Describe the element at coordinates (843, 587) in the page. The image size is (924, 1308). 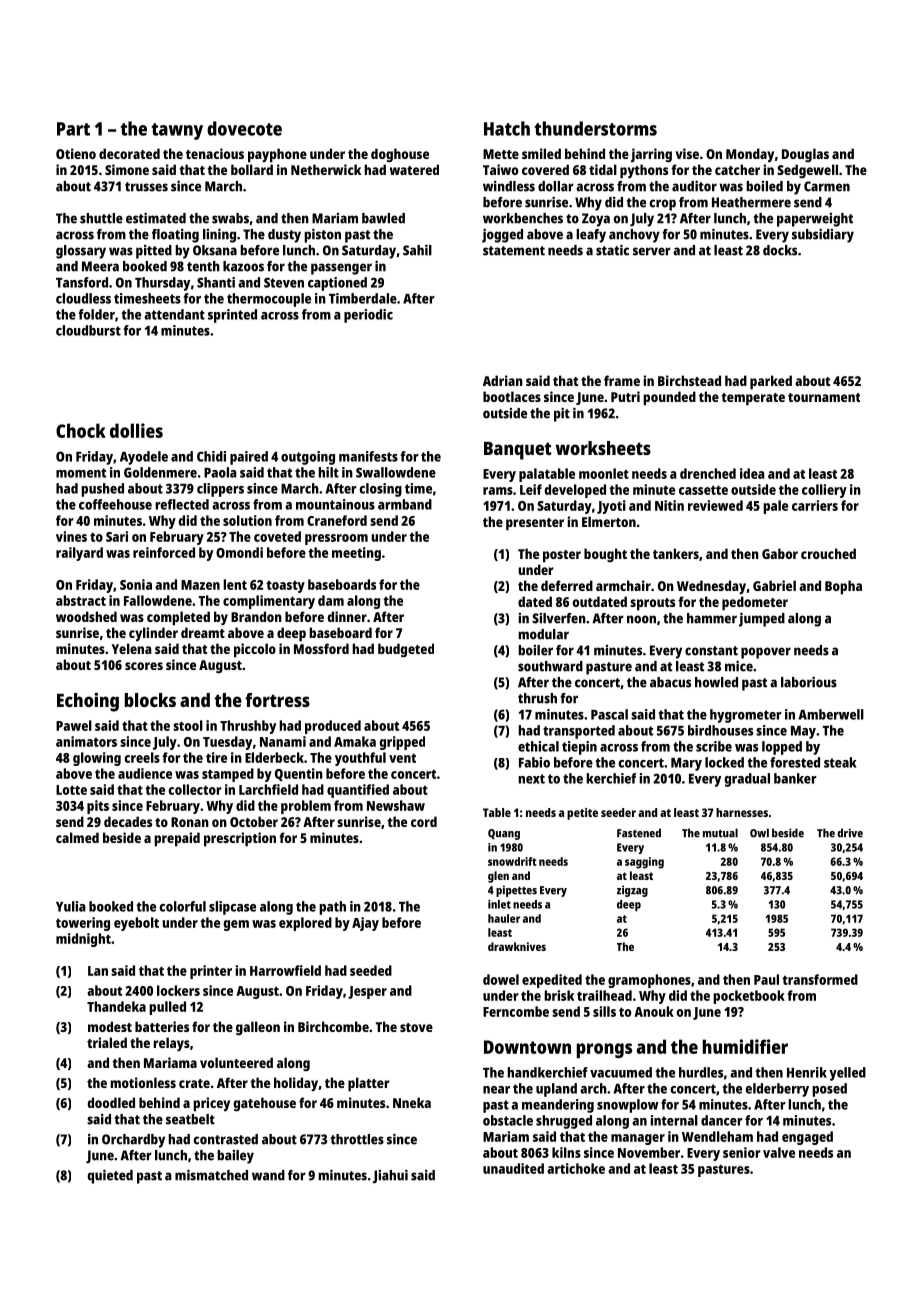
I see `Bopha` at that location.
